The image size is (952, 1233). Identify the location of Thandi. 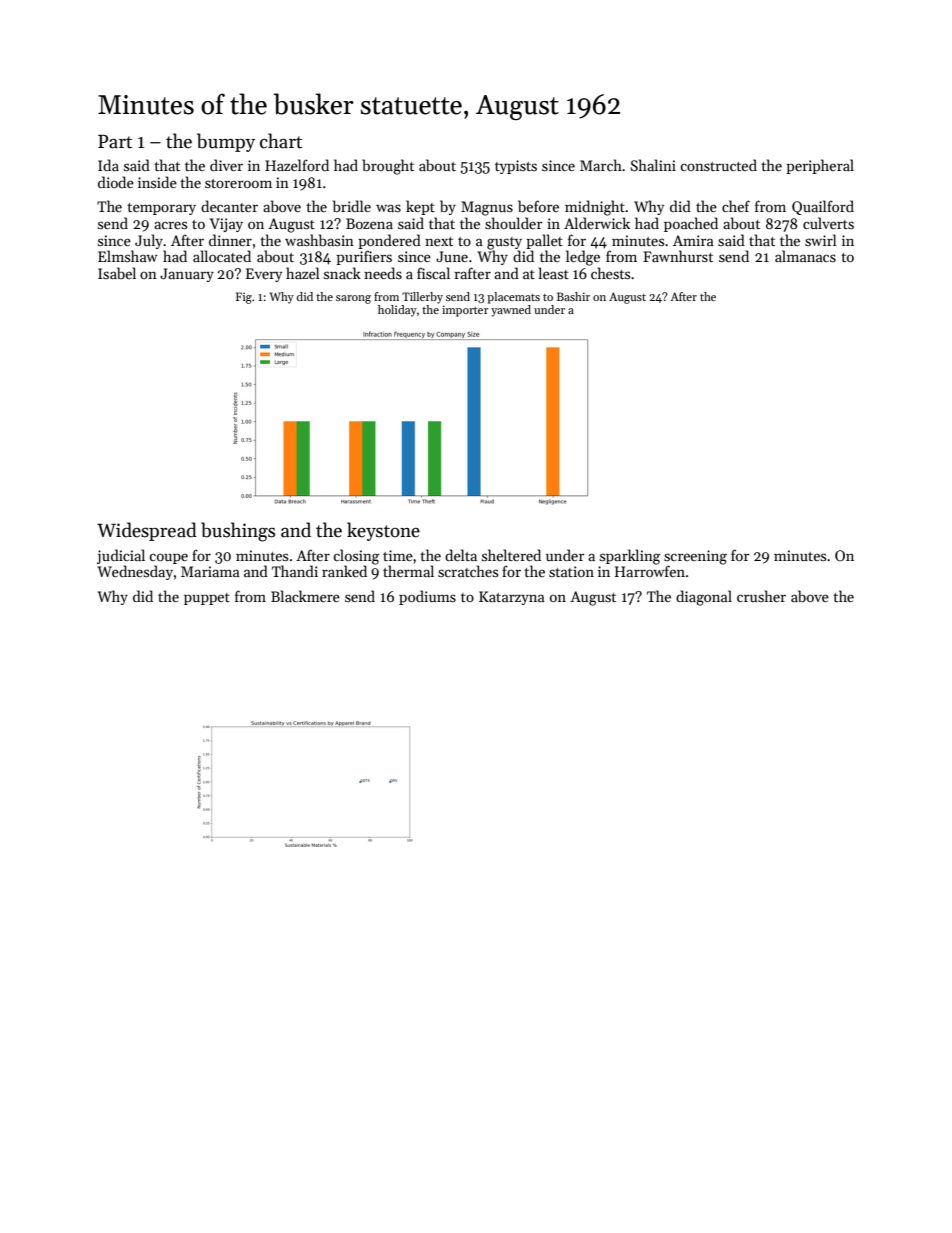
(295, 571).
